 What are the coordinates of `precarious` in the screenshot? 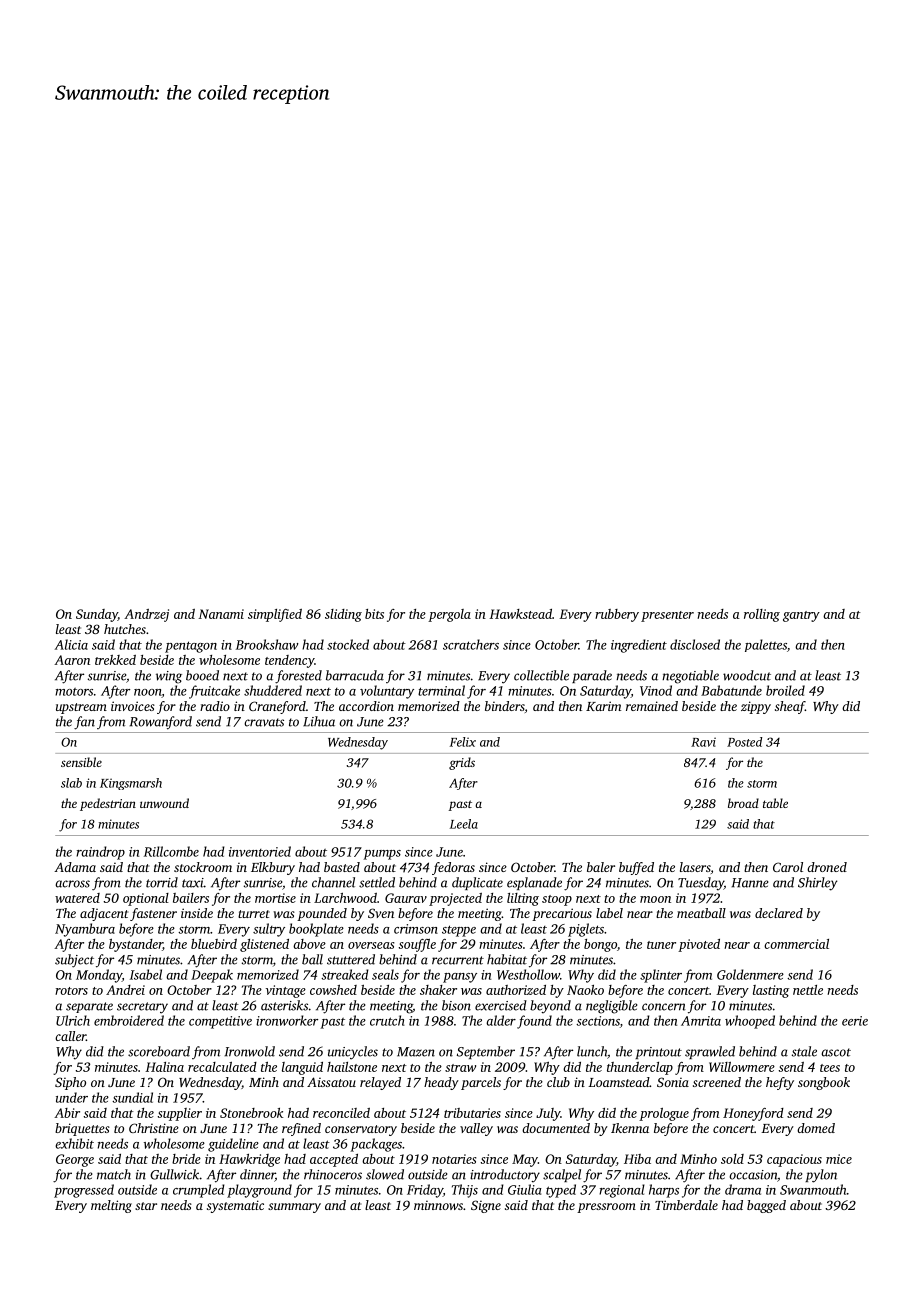 It's located at (562, 914).
